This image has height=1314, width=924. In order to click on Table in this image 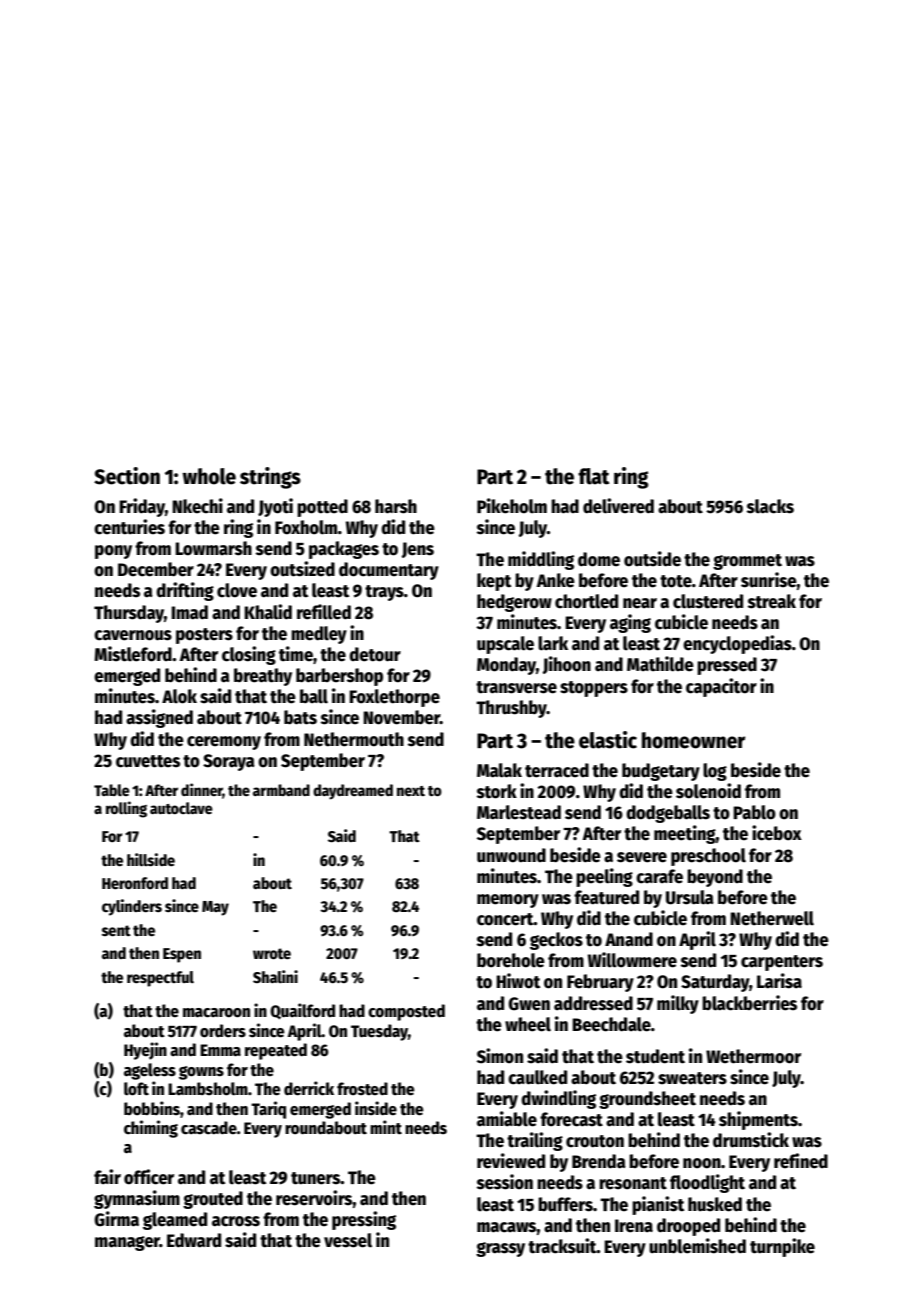, I will do `click(112, 790)`.
